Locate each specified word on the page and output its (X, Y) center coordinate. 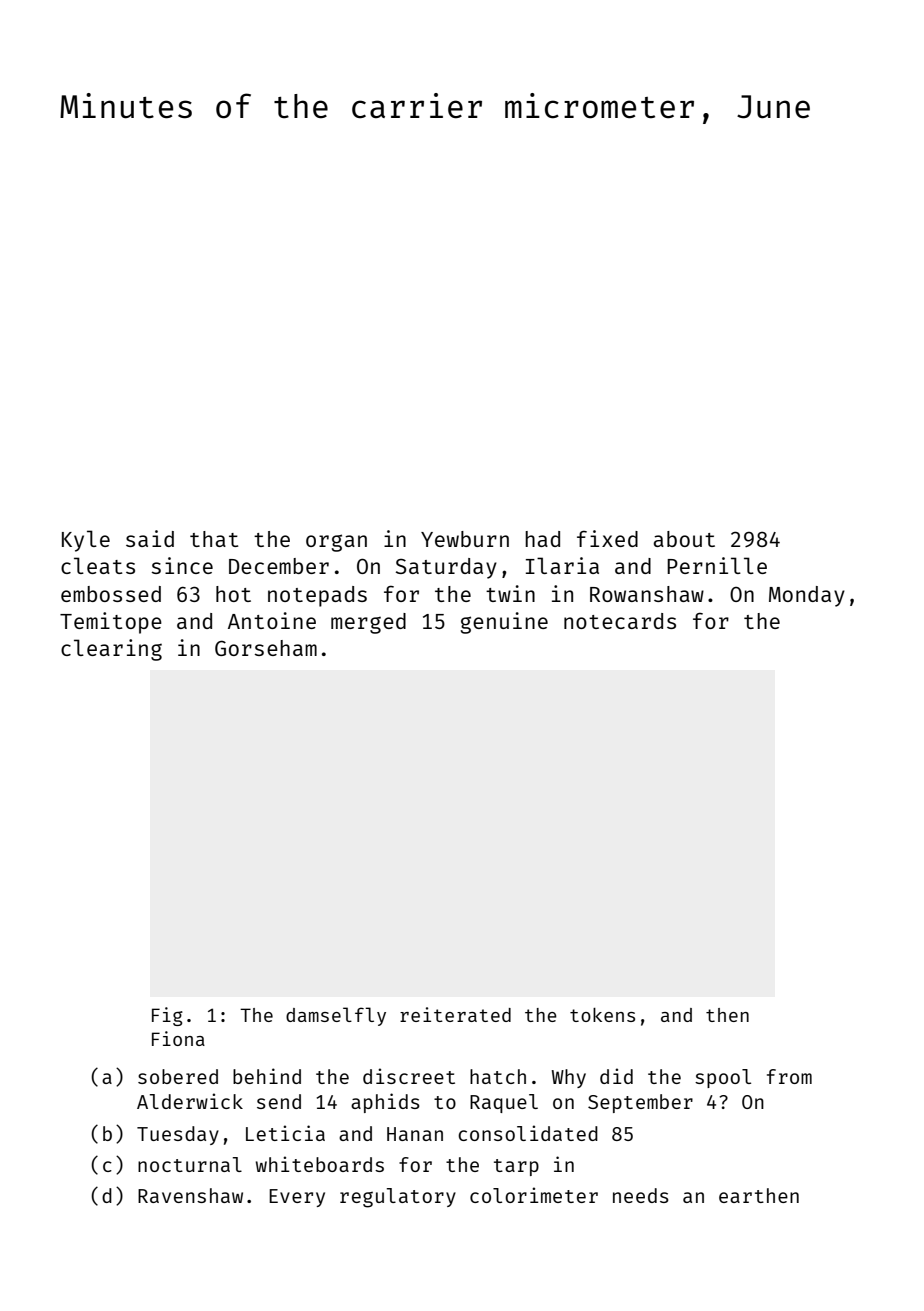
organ (336, 543)
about (684, 539)
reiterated (455, 1014)
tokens (602, 1015)
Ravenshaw (190, 1195)
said (150, 538)
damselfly (336, 1016)
